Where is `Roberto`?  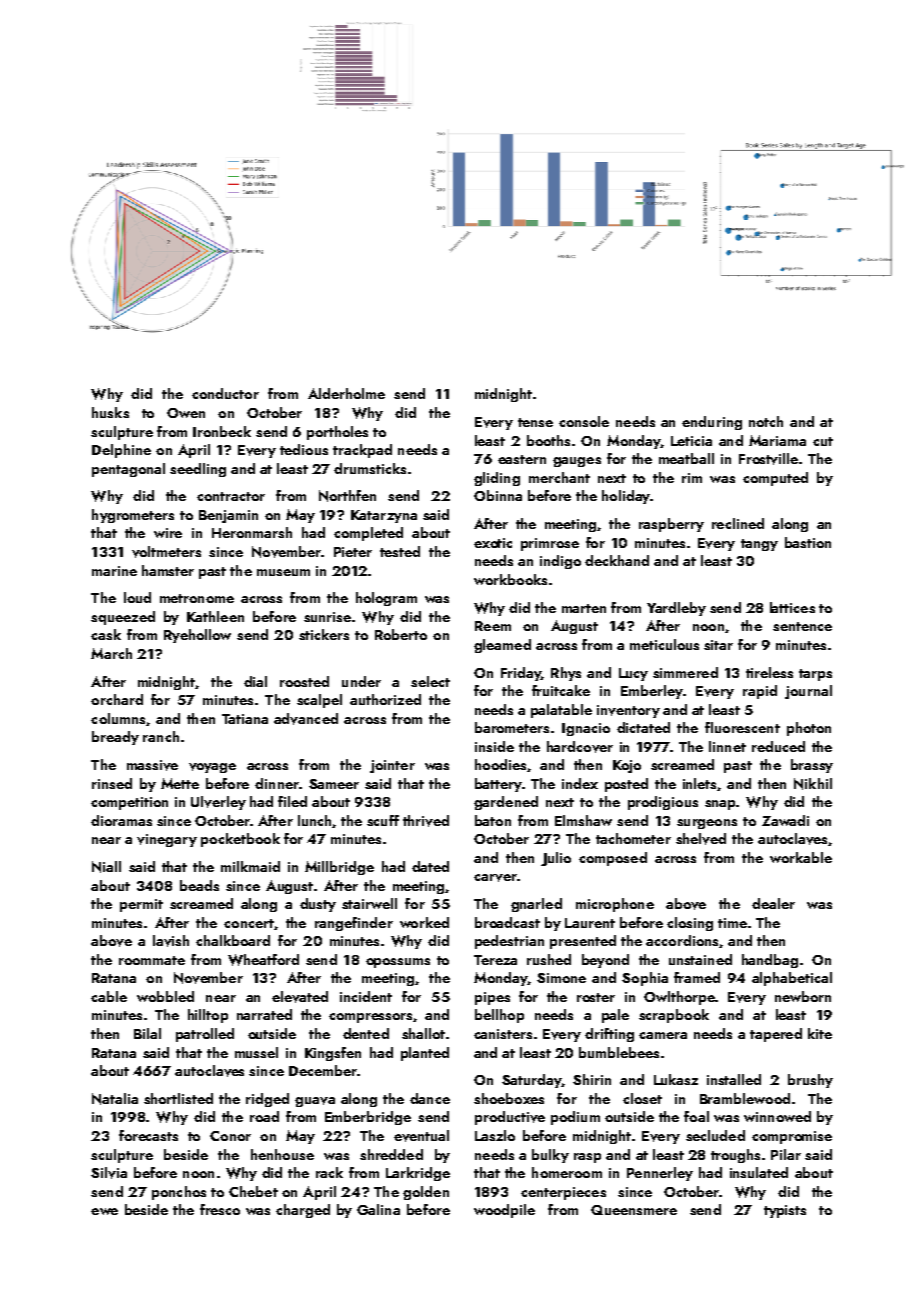 Roberto is located at coordinates (401, 634).
